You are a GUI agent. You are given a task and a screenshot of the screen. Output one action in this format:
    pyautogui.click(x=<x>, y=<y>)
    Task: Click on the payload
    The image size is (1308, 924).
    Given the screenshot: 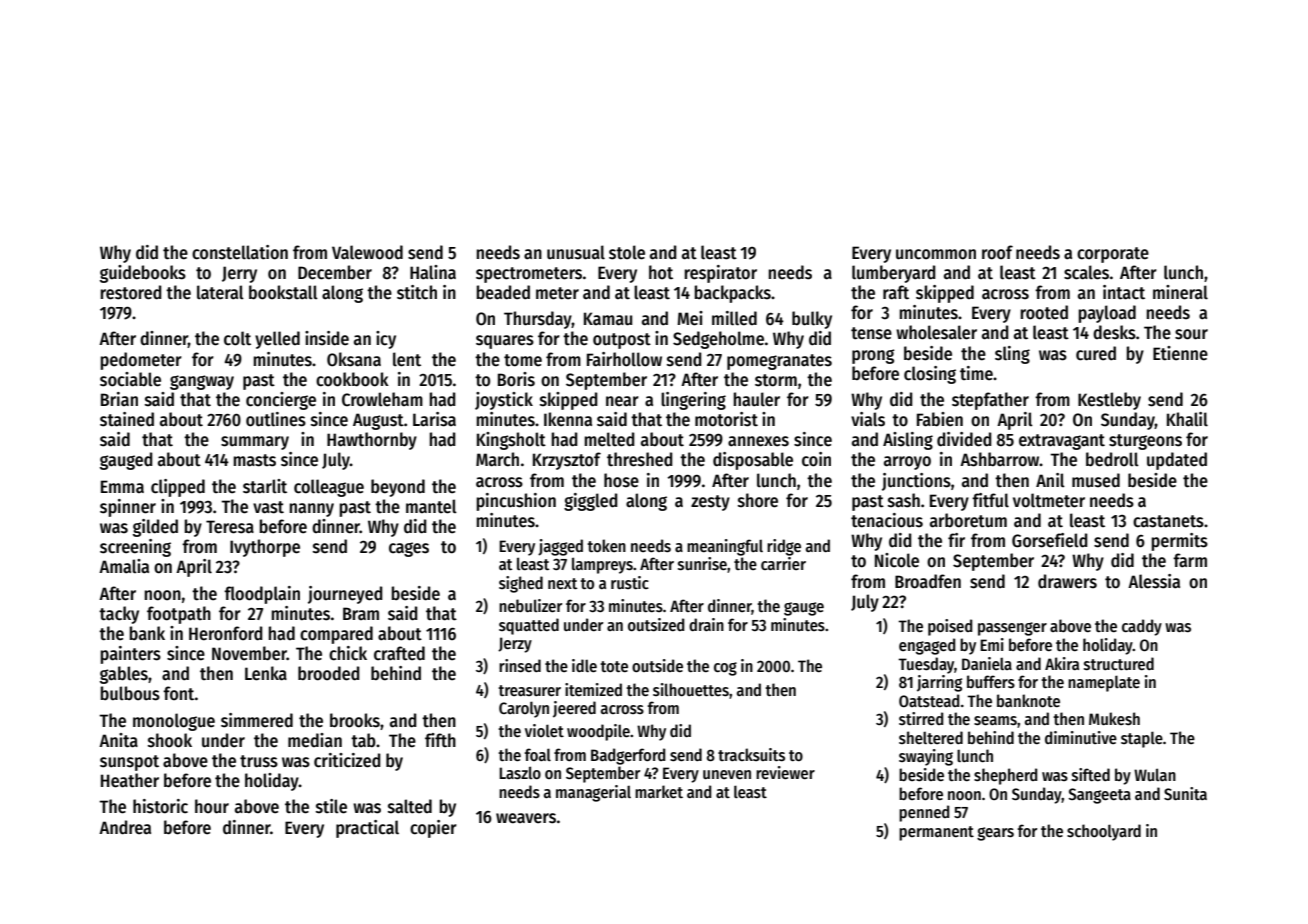 What is the action you would take?
    pyautogui.click(x=1107, y=314)
